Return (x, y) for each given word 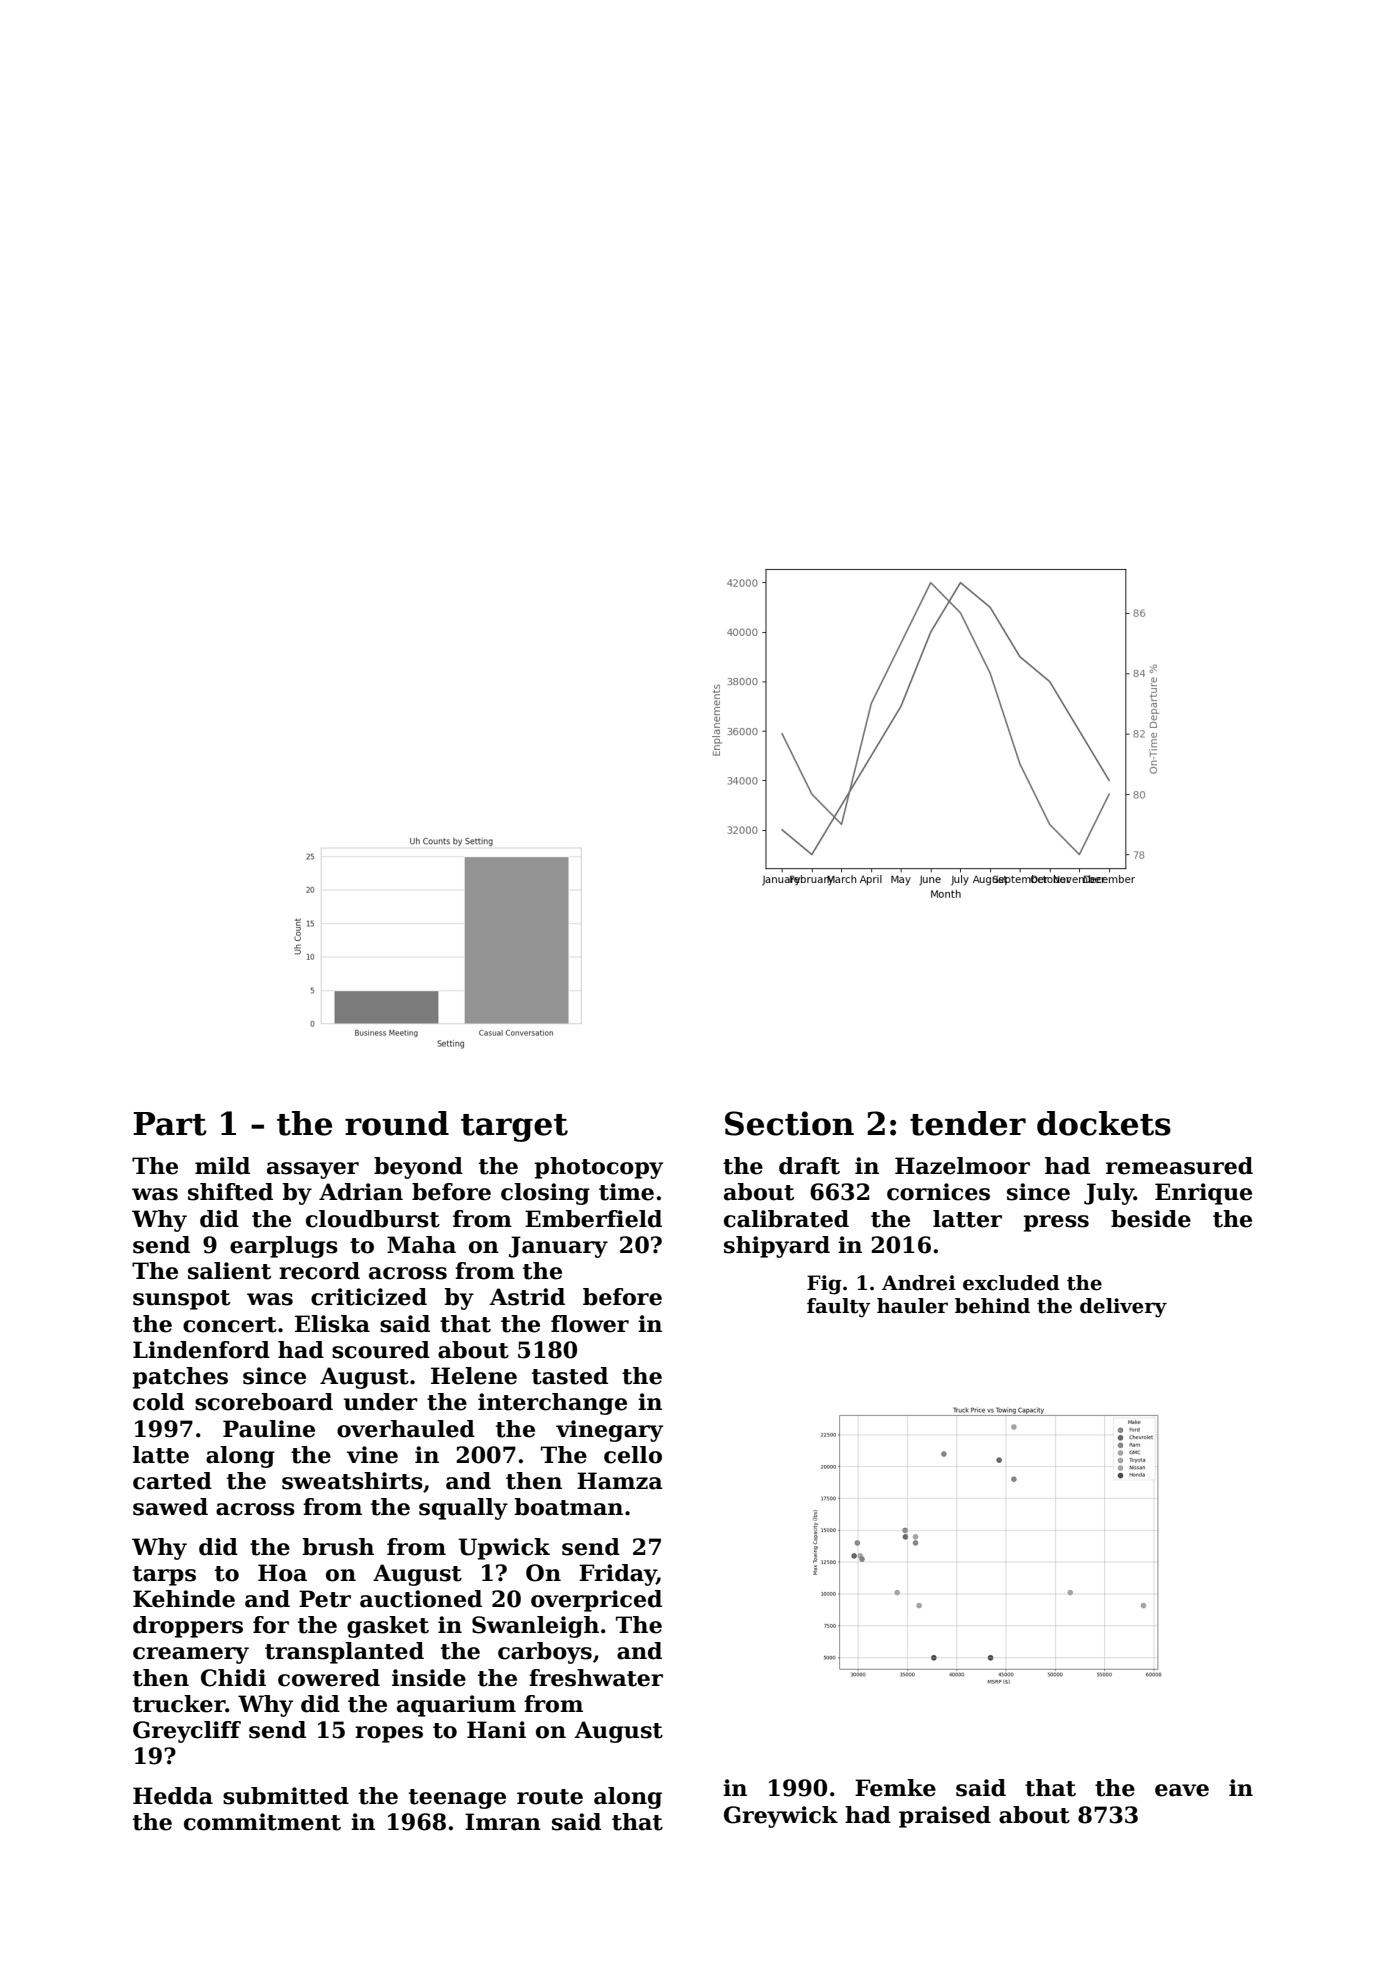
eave (1182, 1790)
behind (992, 1306)
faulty (839, 1308)
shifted (230, 1192)
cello (633, 1455)
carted (172, 1481)
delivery (1123, 1308)
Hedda (173, 1796)
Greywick (781, 1817)
